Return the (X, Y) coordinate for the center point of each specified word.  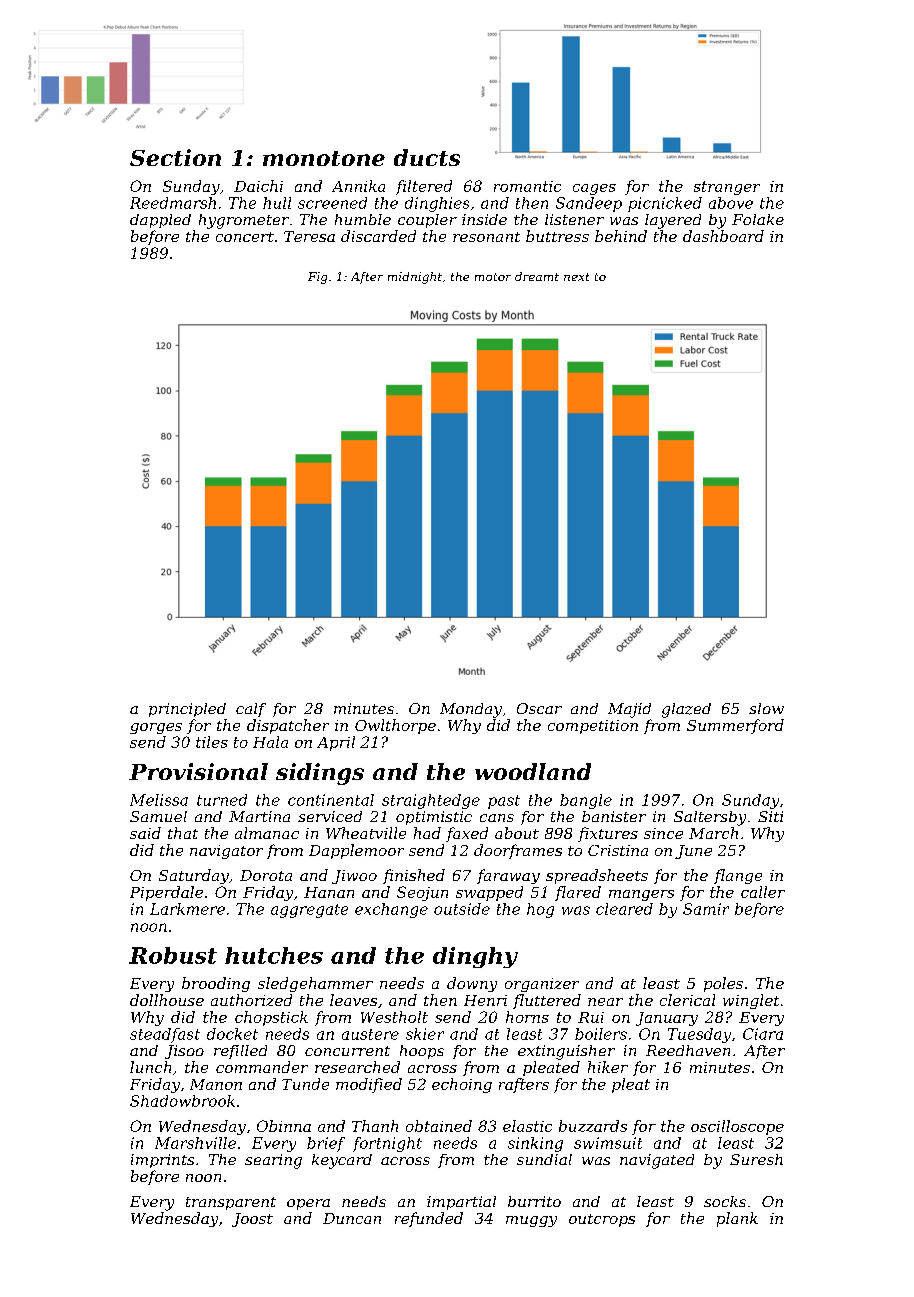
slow (766, 708)
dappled (160, 221)
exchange (391, 910)
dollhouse (167, 1000)
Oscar (539, 708)
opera (308, 1204)
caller (763, 892)
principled (187, 710)
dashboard (723, 236)
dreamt (537, 276)
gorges (156, 728)
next (576, 277)
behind (621, 236)
